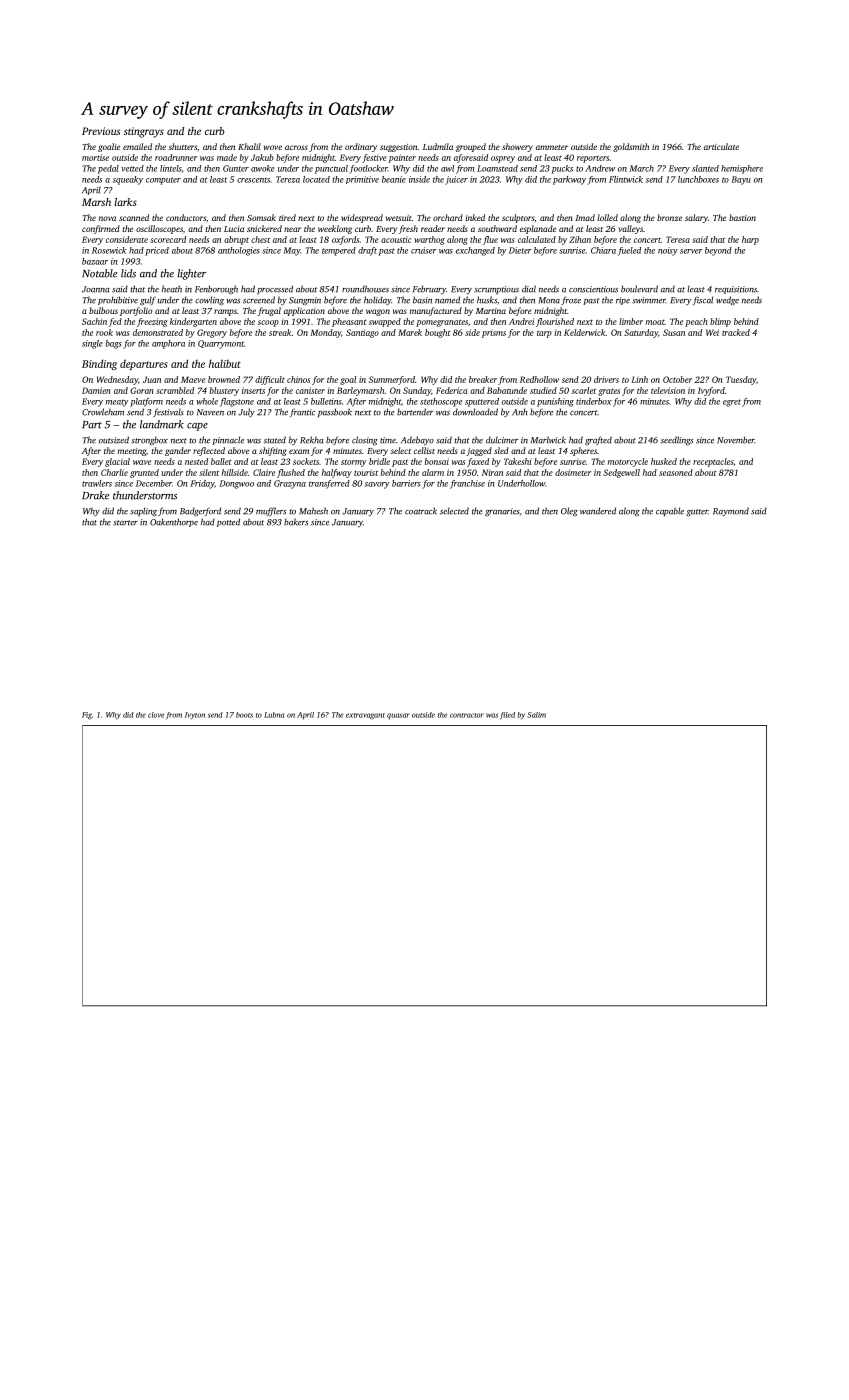  Describe the element at coordinates (731, 512) in the screenshot. I see `Raymond` at that location.
